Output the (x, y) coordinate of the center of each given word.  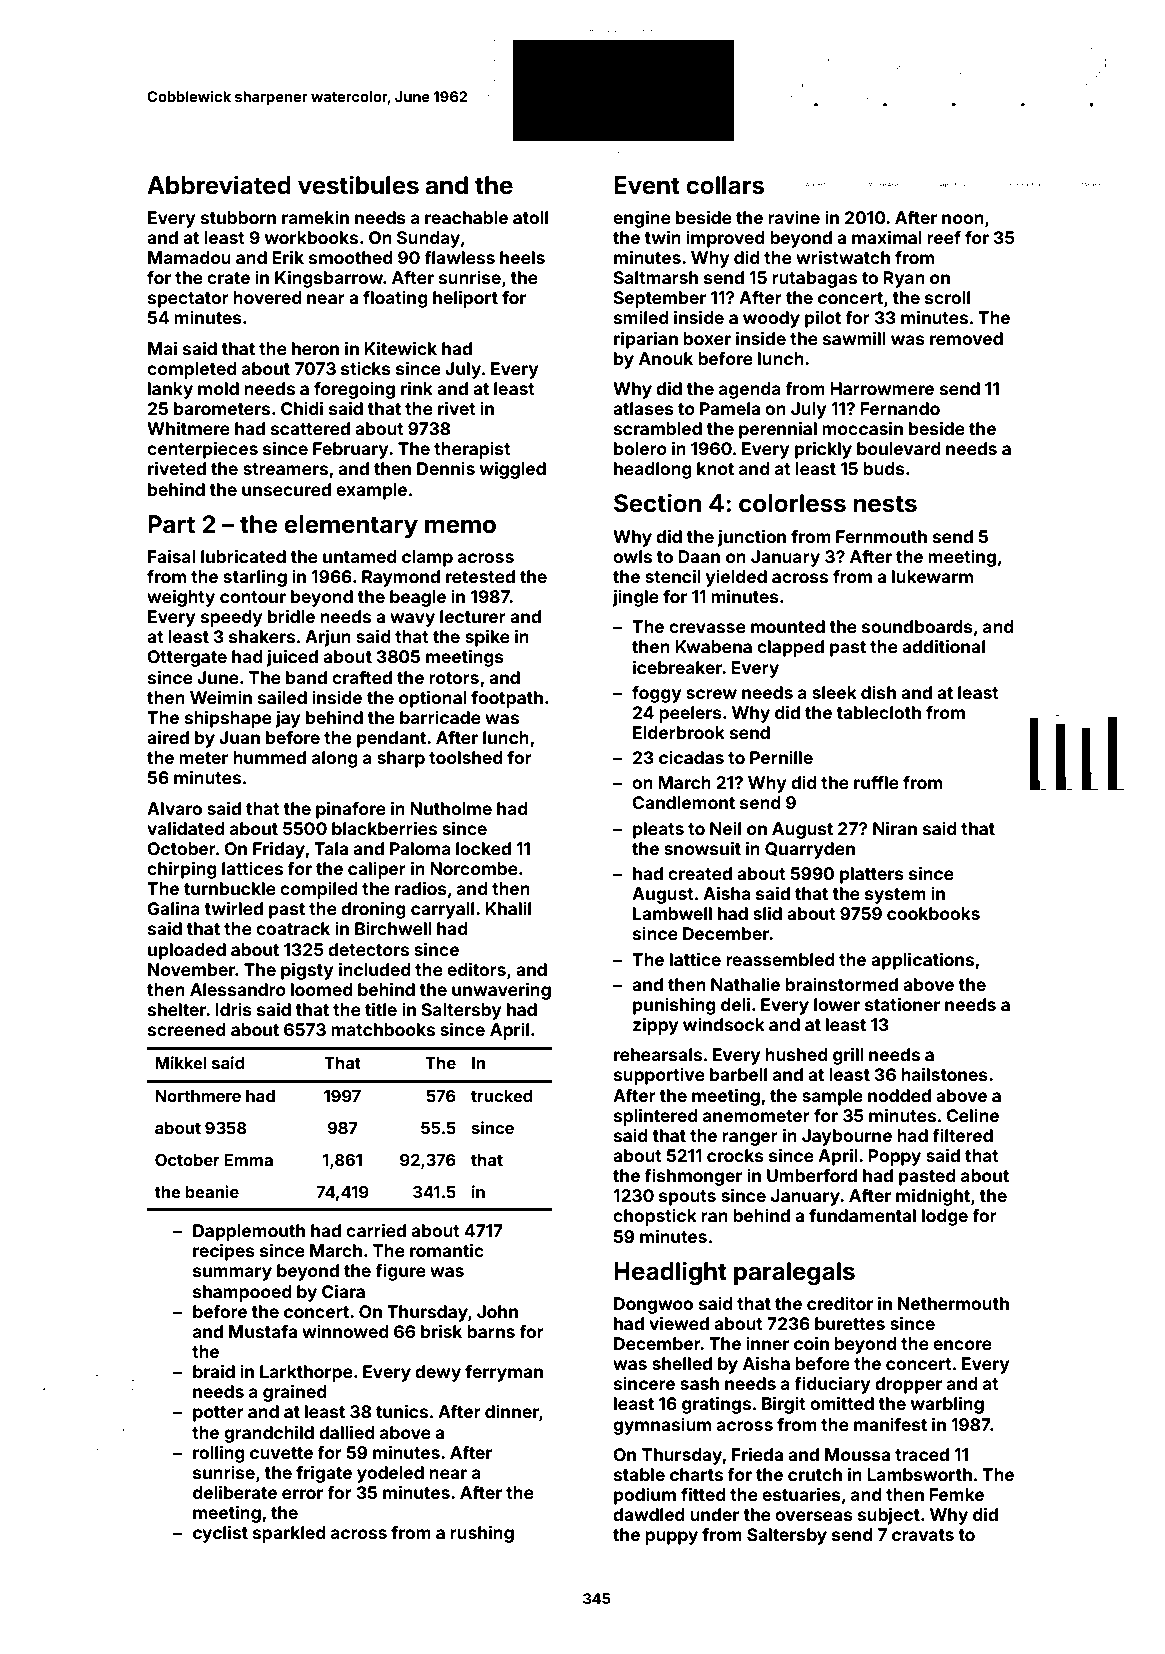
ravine (794, 217)
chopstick (655, 1217)
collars (725, 185)
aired (168, 737)
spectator (188, 300)
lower (837, 1004)
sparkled (289, 1534)
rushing (482, 1534)
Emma (248, 1160)
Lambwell (672, 913)
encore (962, 1345)
